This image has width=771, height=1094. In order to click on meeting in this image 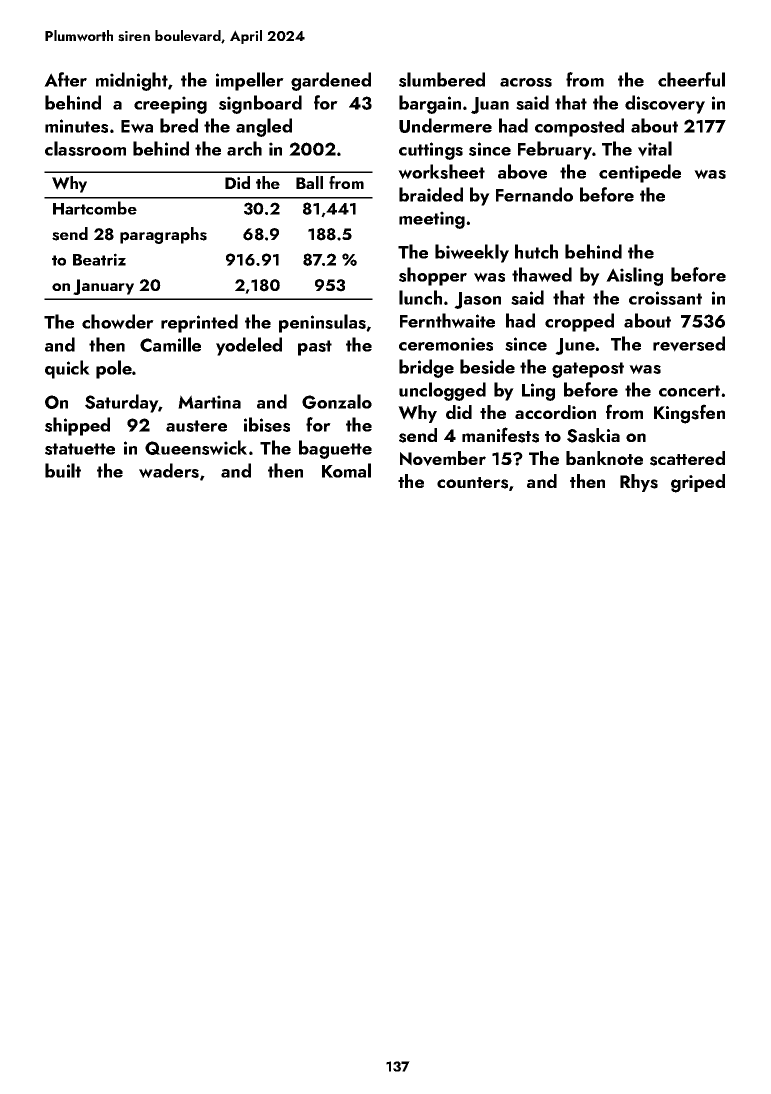, I will do `click(432, 220)`.
